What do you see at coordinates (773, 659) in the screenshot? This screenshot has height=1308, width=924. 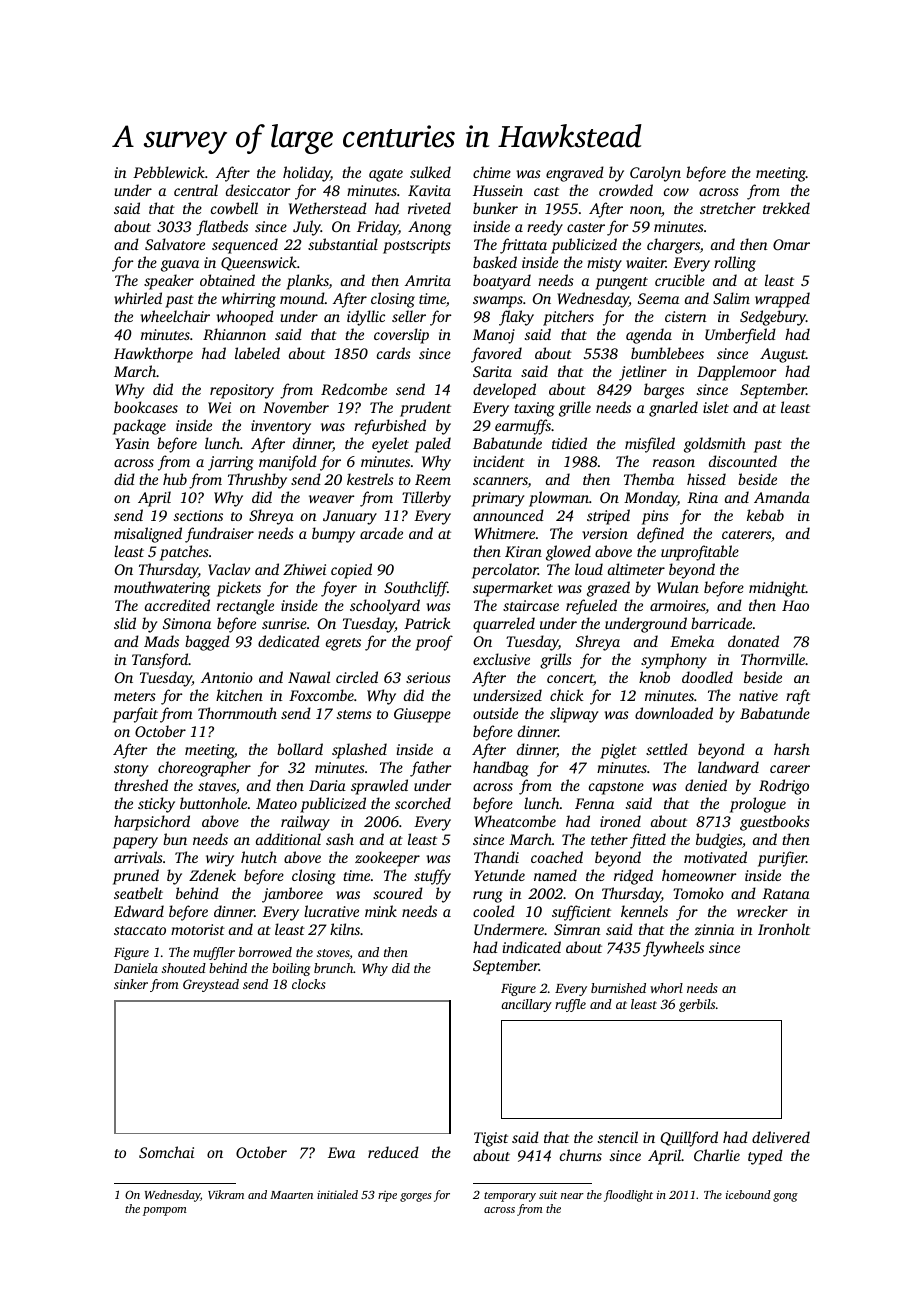 I see `Thornville` at bounding box center [773, 659].
